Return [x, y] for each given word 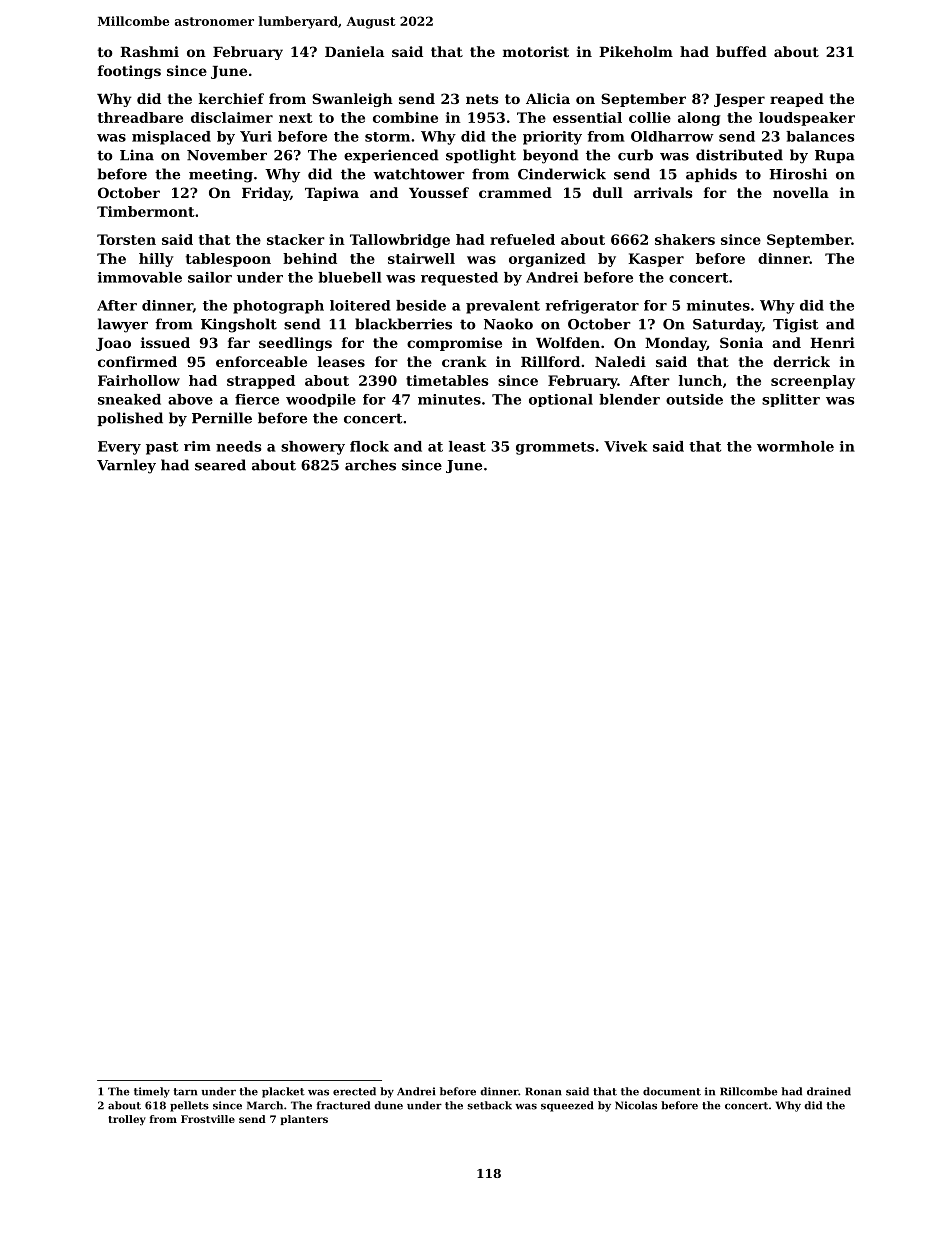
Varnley [126, 466]
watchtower [419, 174]
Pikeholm [636, 51]
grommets [555, 448]
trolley [127, 1120]
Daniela [354, 51]
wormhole [795, 446]
